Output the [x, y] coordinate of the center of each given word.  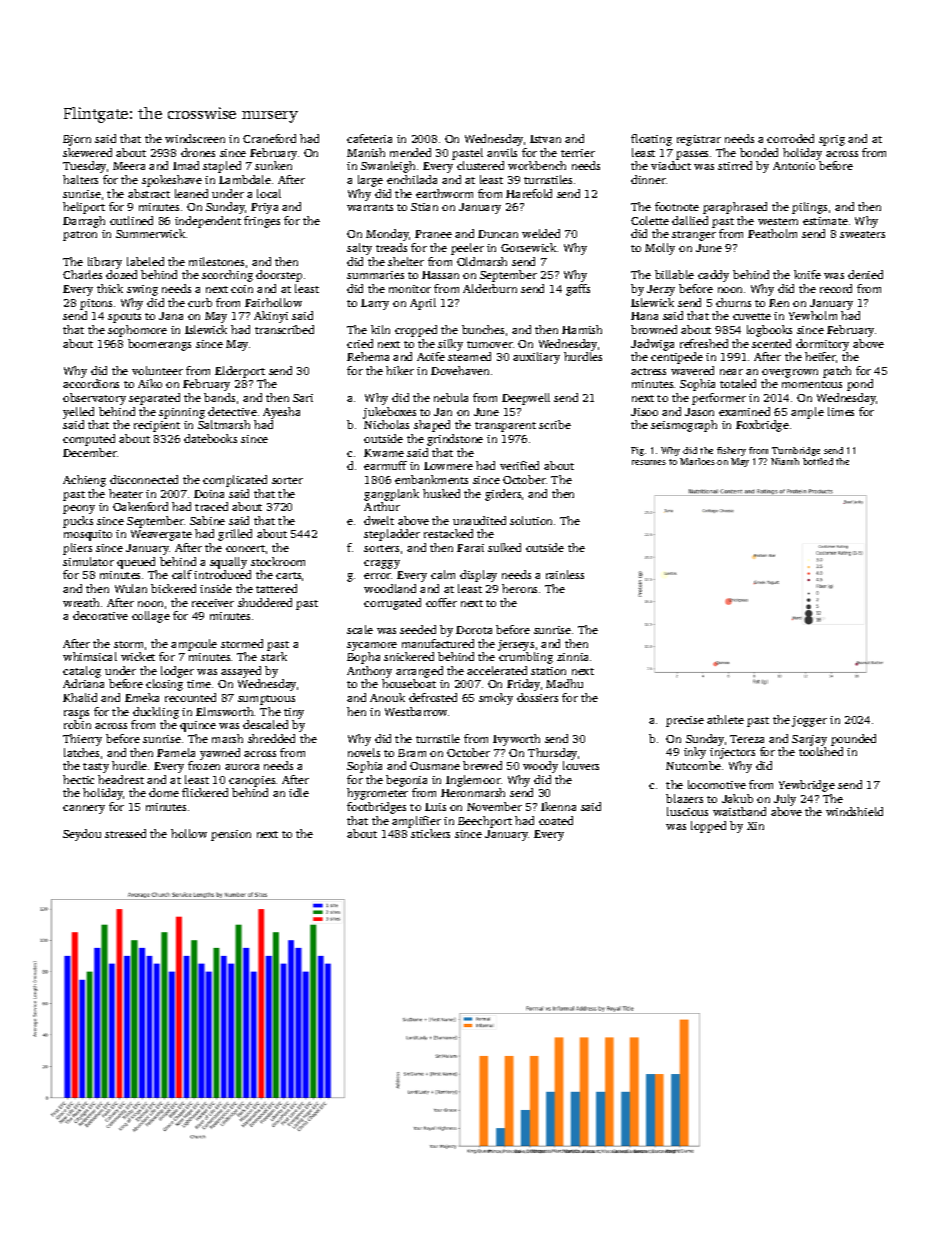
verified [519, 465]
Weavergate [161, 535]
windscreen [195, 138]
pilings [809, 208]
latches [81, 752]
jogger [809, 721]
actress [648, 371]
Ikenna [558, 806]
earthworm [444, 193]
